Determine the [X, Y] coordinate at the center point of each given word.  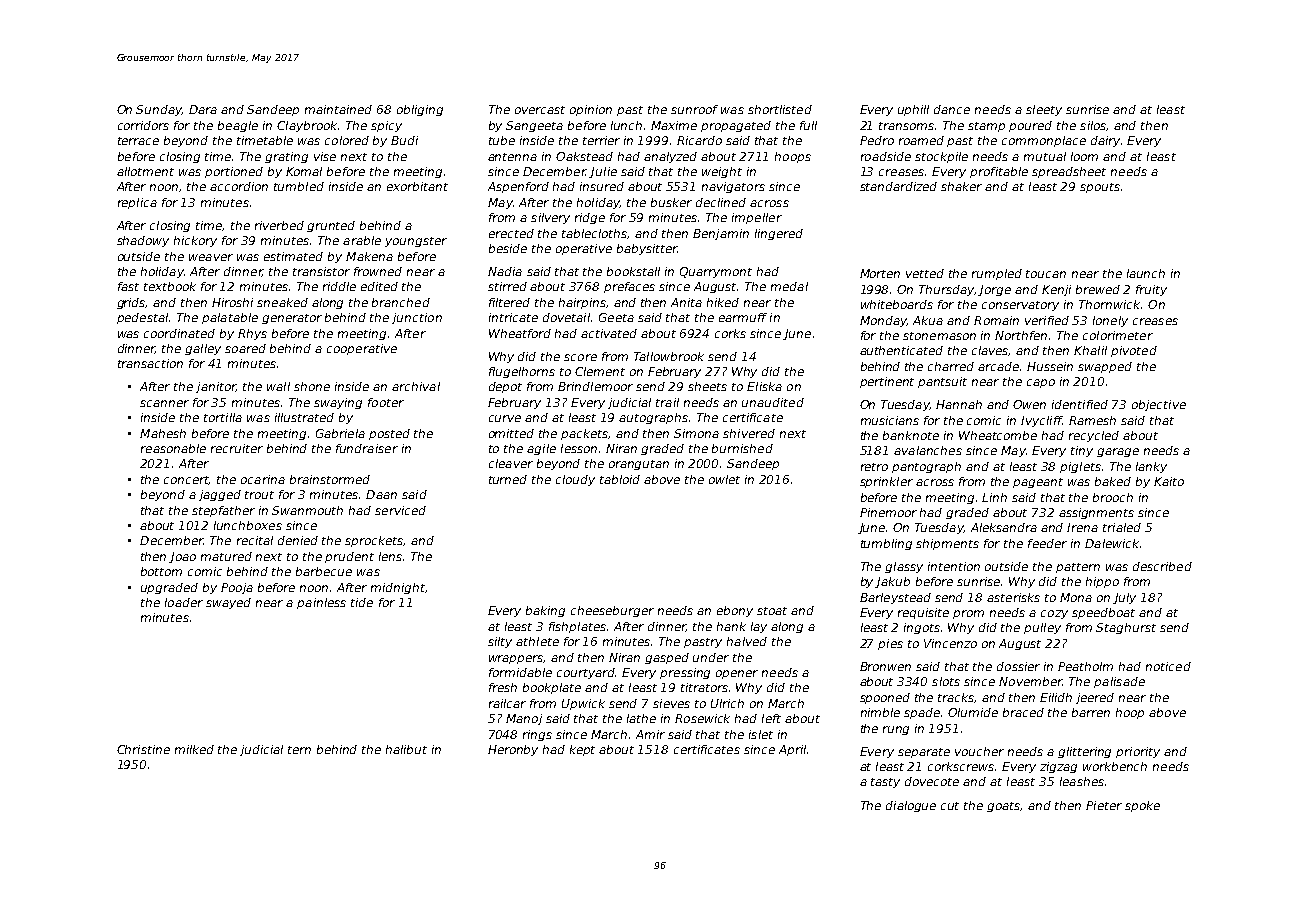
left [771, 718]
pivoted [1134, 351]
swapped [1105, 367]
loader [184, 602]
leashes [1082, 781]
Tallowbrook [669, 356]
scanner [164, 403]
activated [609, 333]
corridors [143, 125]
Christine [143, 749]
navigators [733, 187]
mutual [1045, 156]
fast [128, 286]
